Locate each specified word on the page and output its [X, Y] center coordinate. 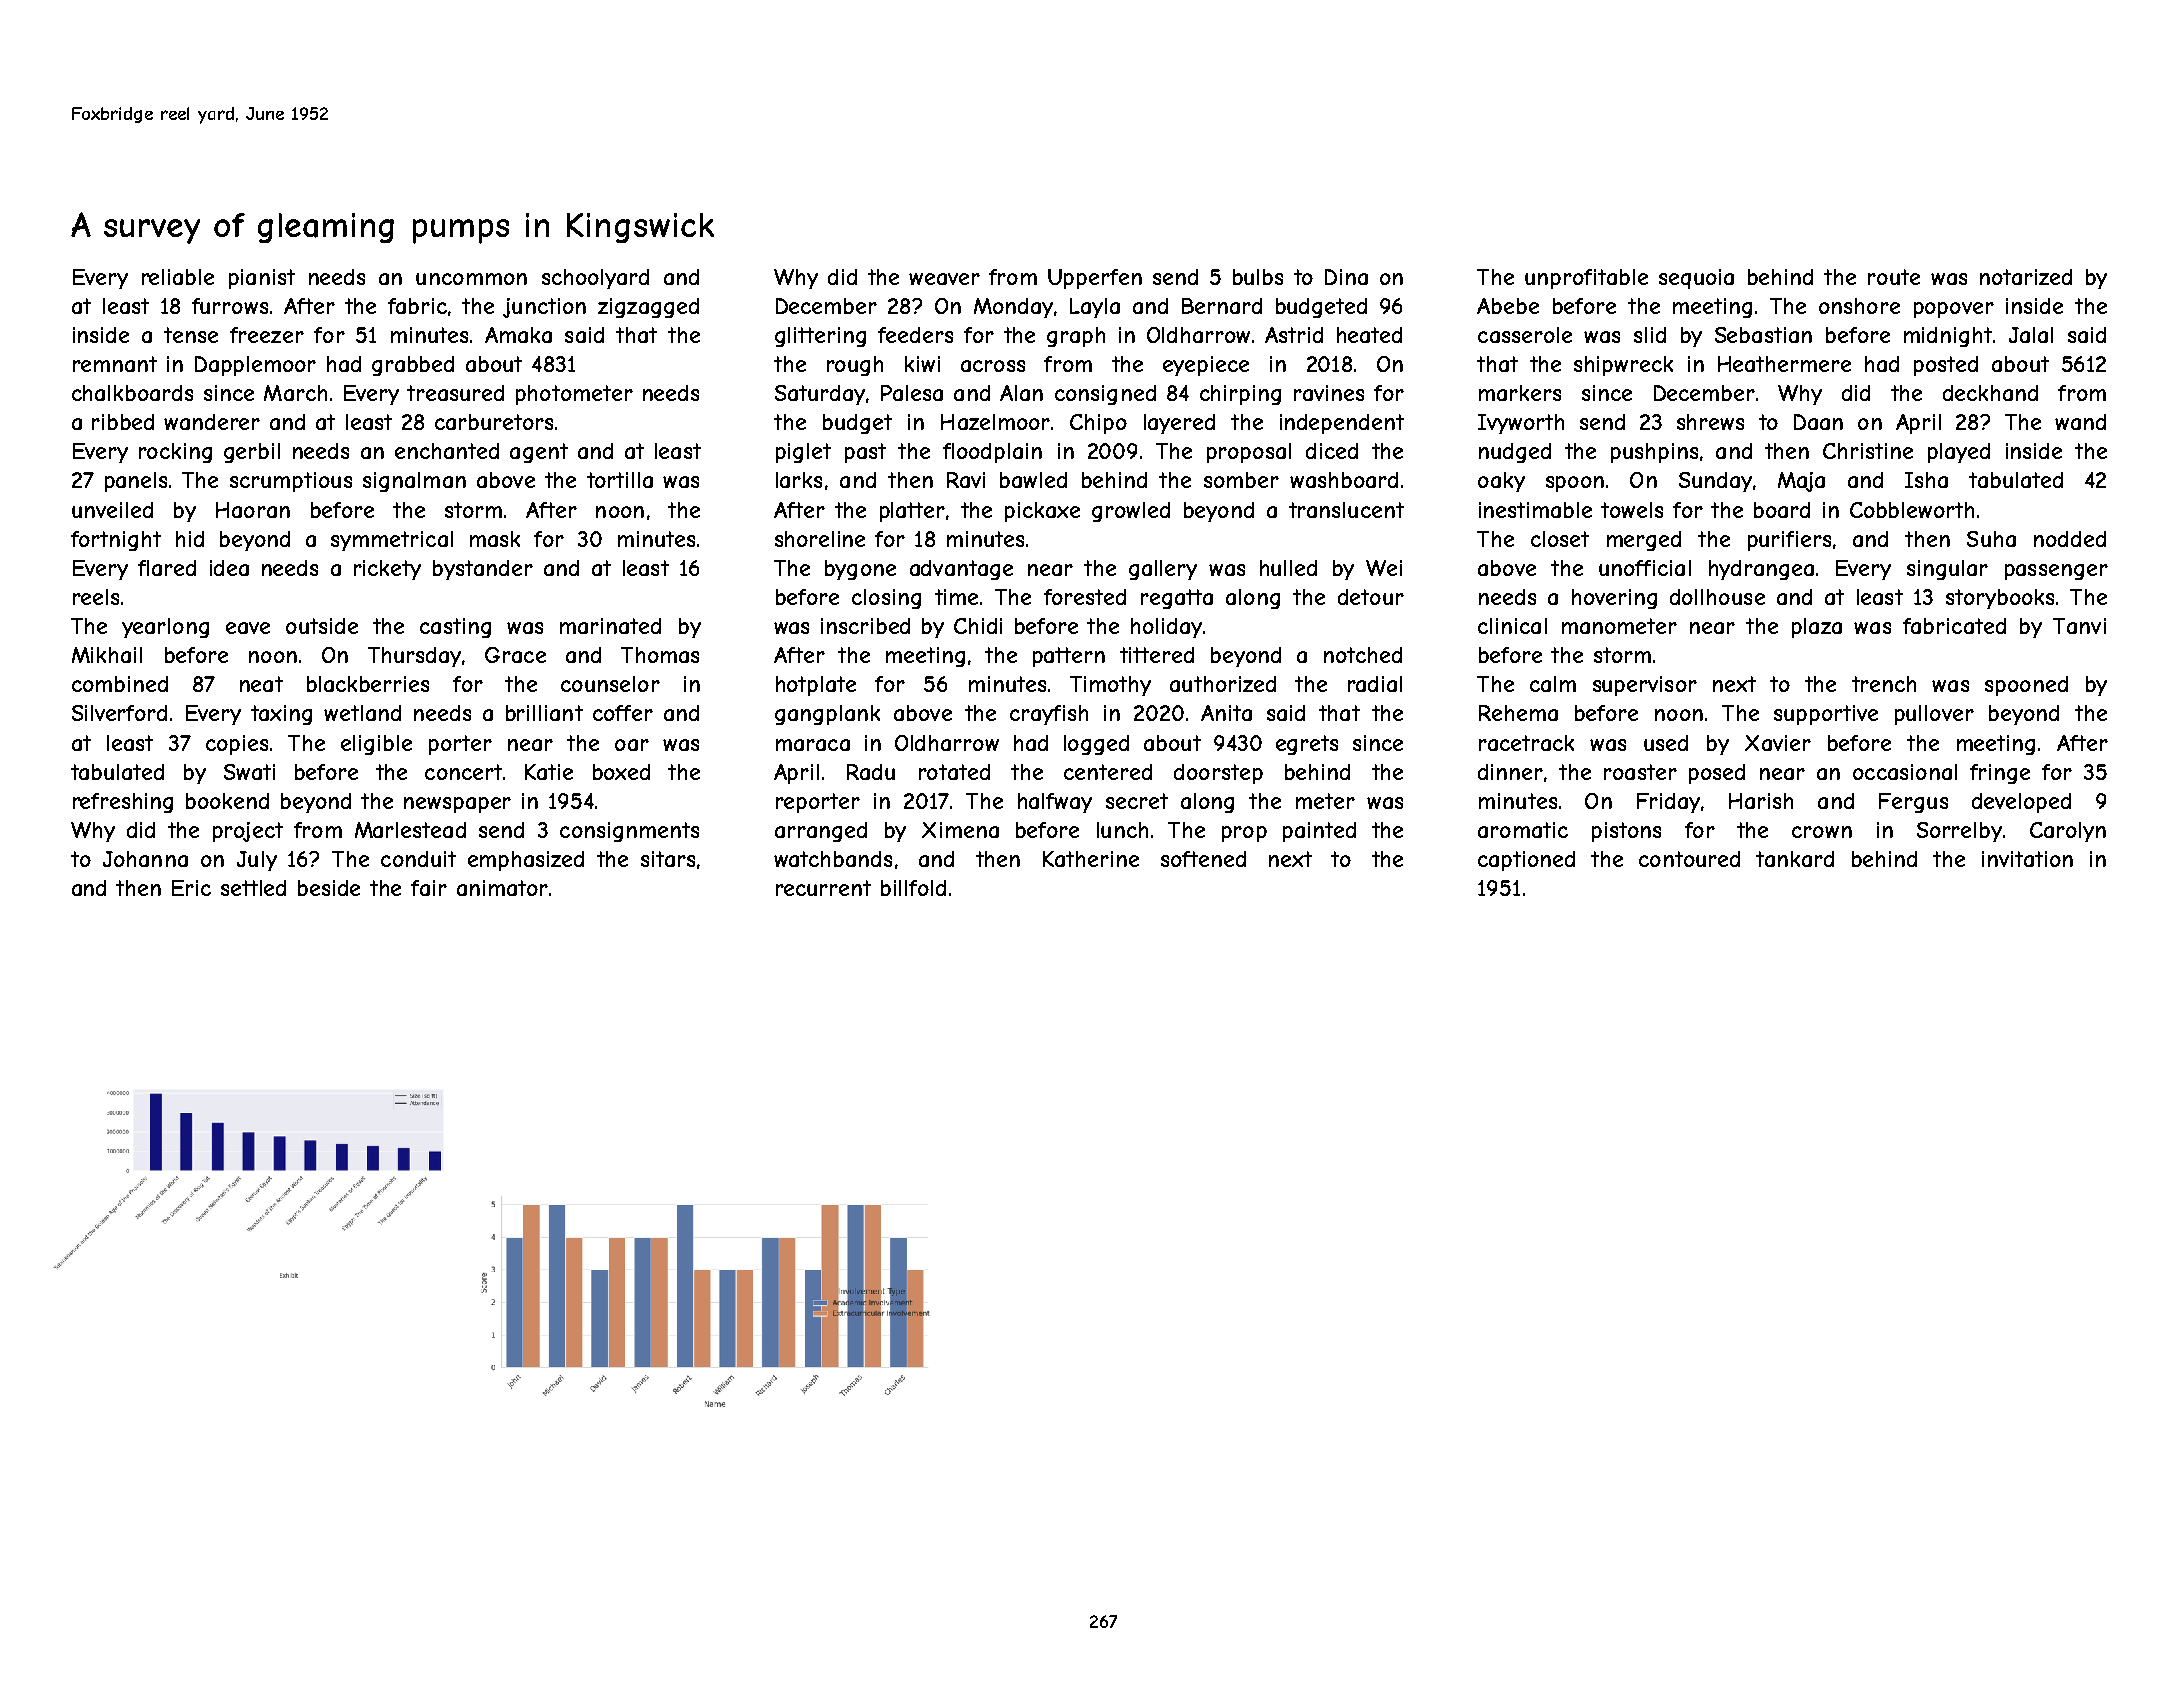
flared [167, 568]
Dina [1346, 277]
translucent [1346, 510]
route [1894, 277]
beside [329, 888]
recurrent [823, 888]
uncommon [471, 279]
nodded [2070, 539]
